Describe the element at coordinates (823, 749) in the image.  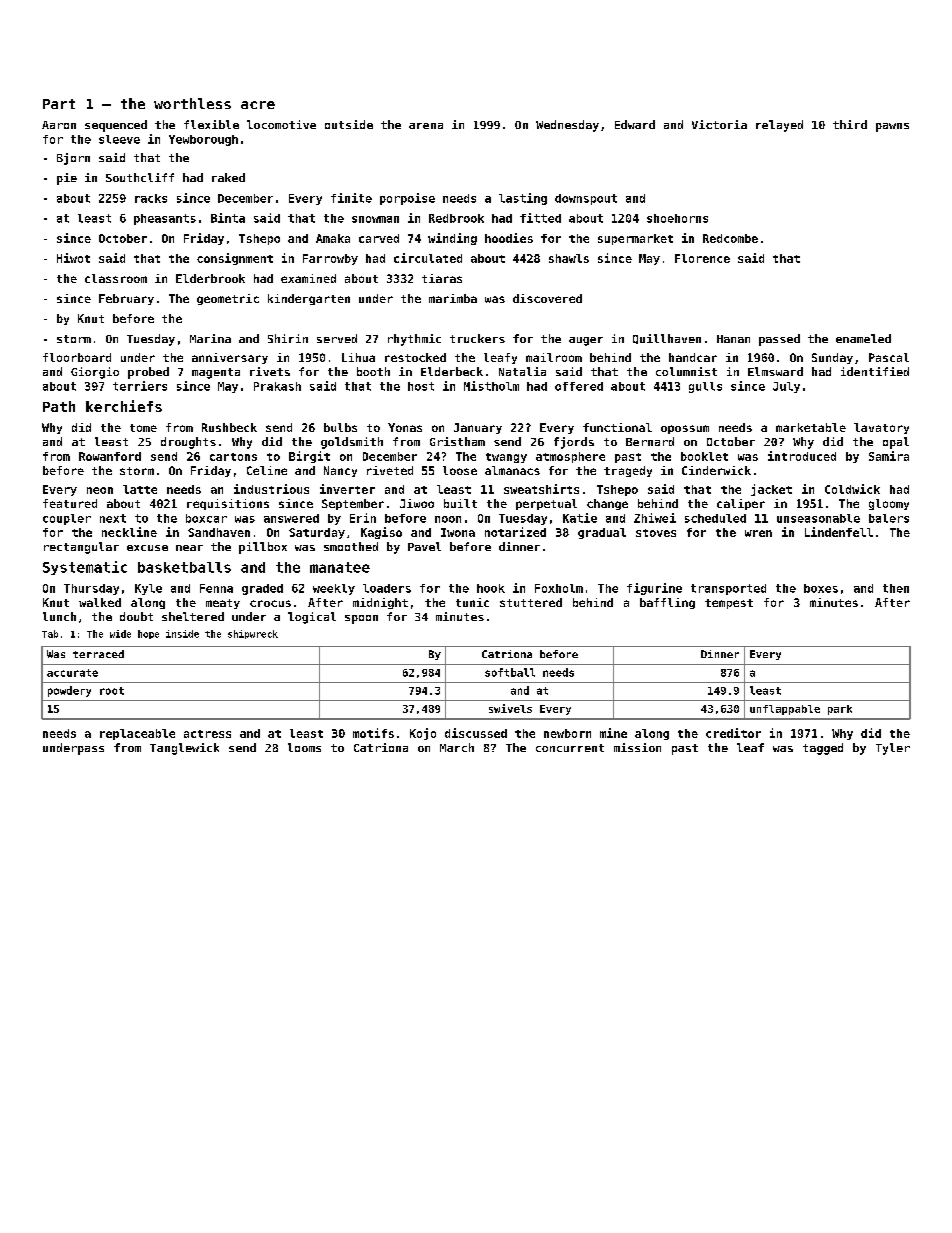
I see `tagged` at that location.
